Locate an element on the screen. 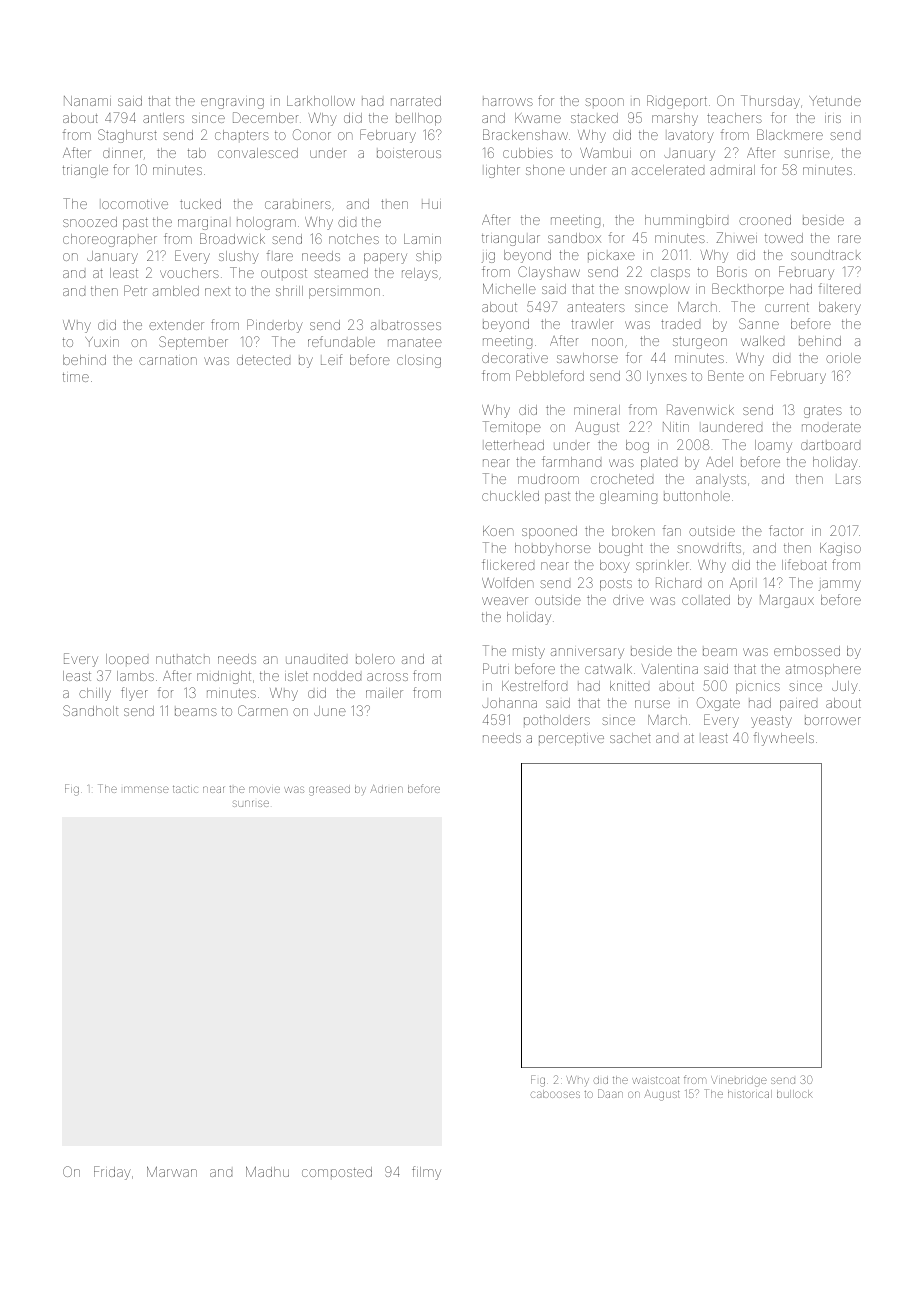  weaver is located at coordinates (505, 601).
